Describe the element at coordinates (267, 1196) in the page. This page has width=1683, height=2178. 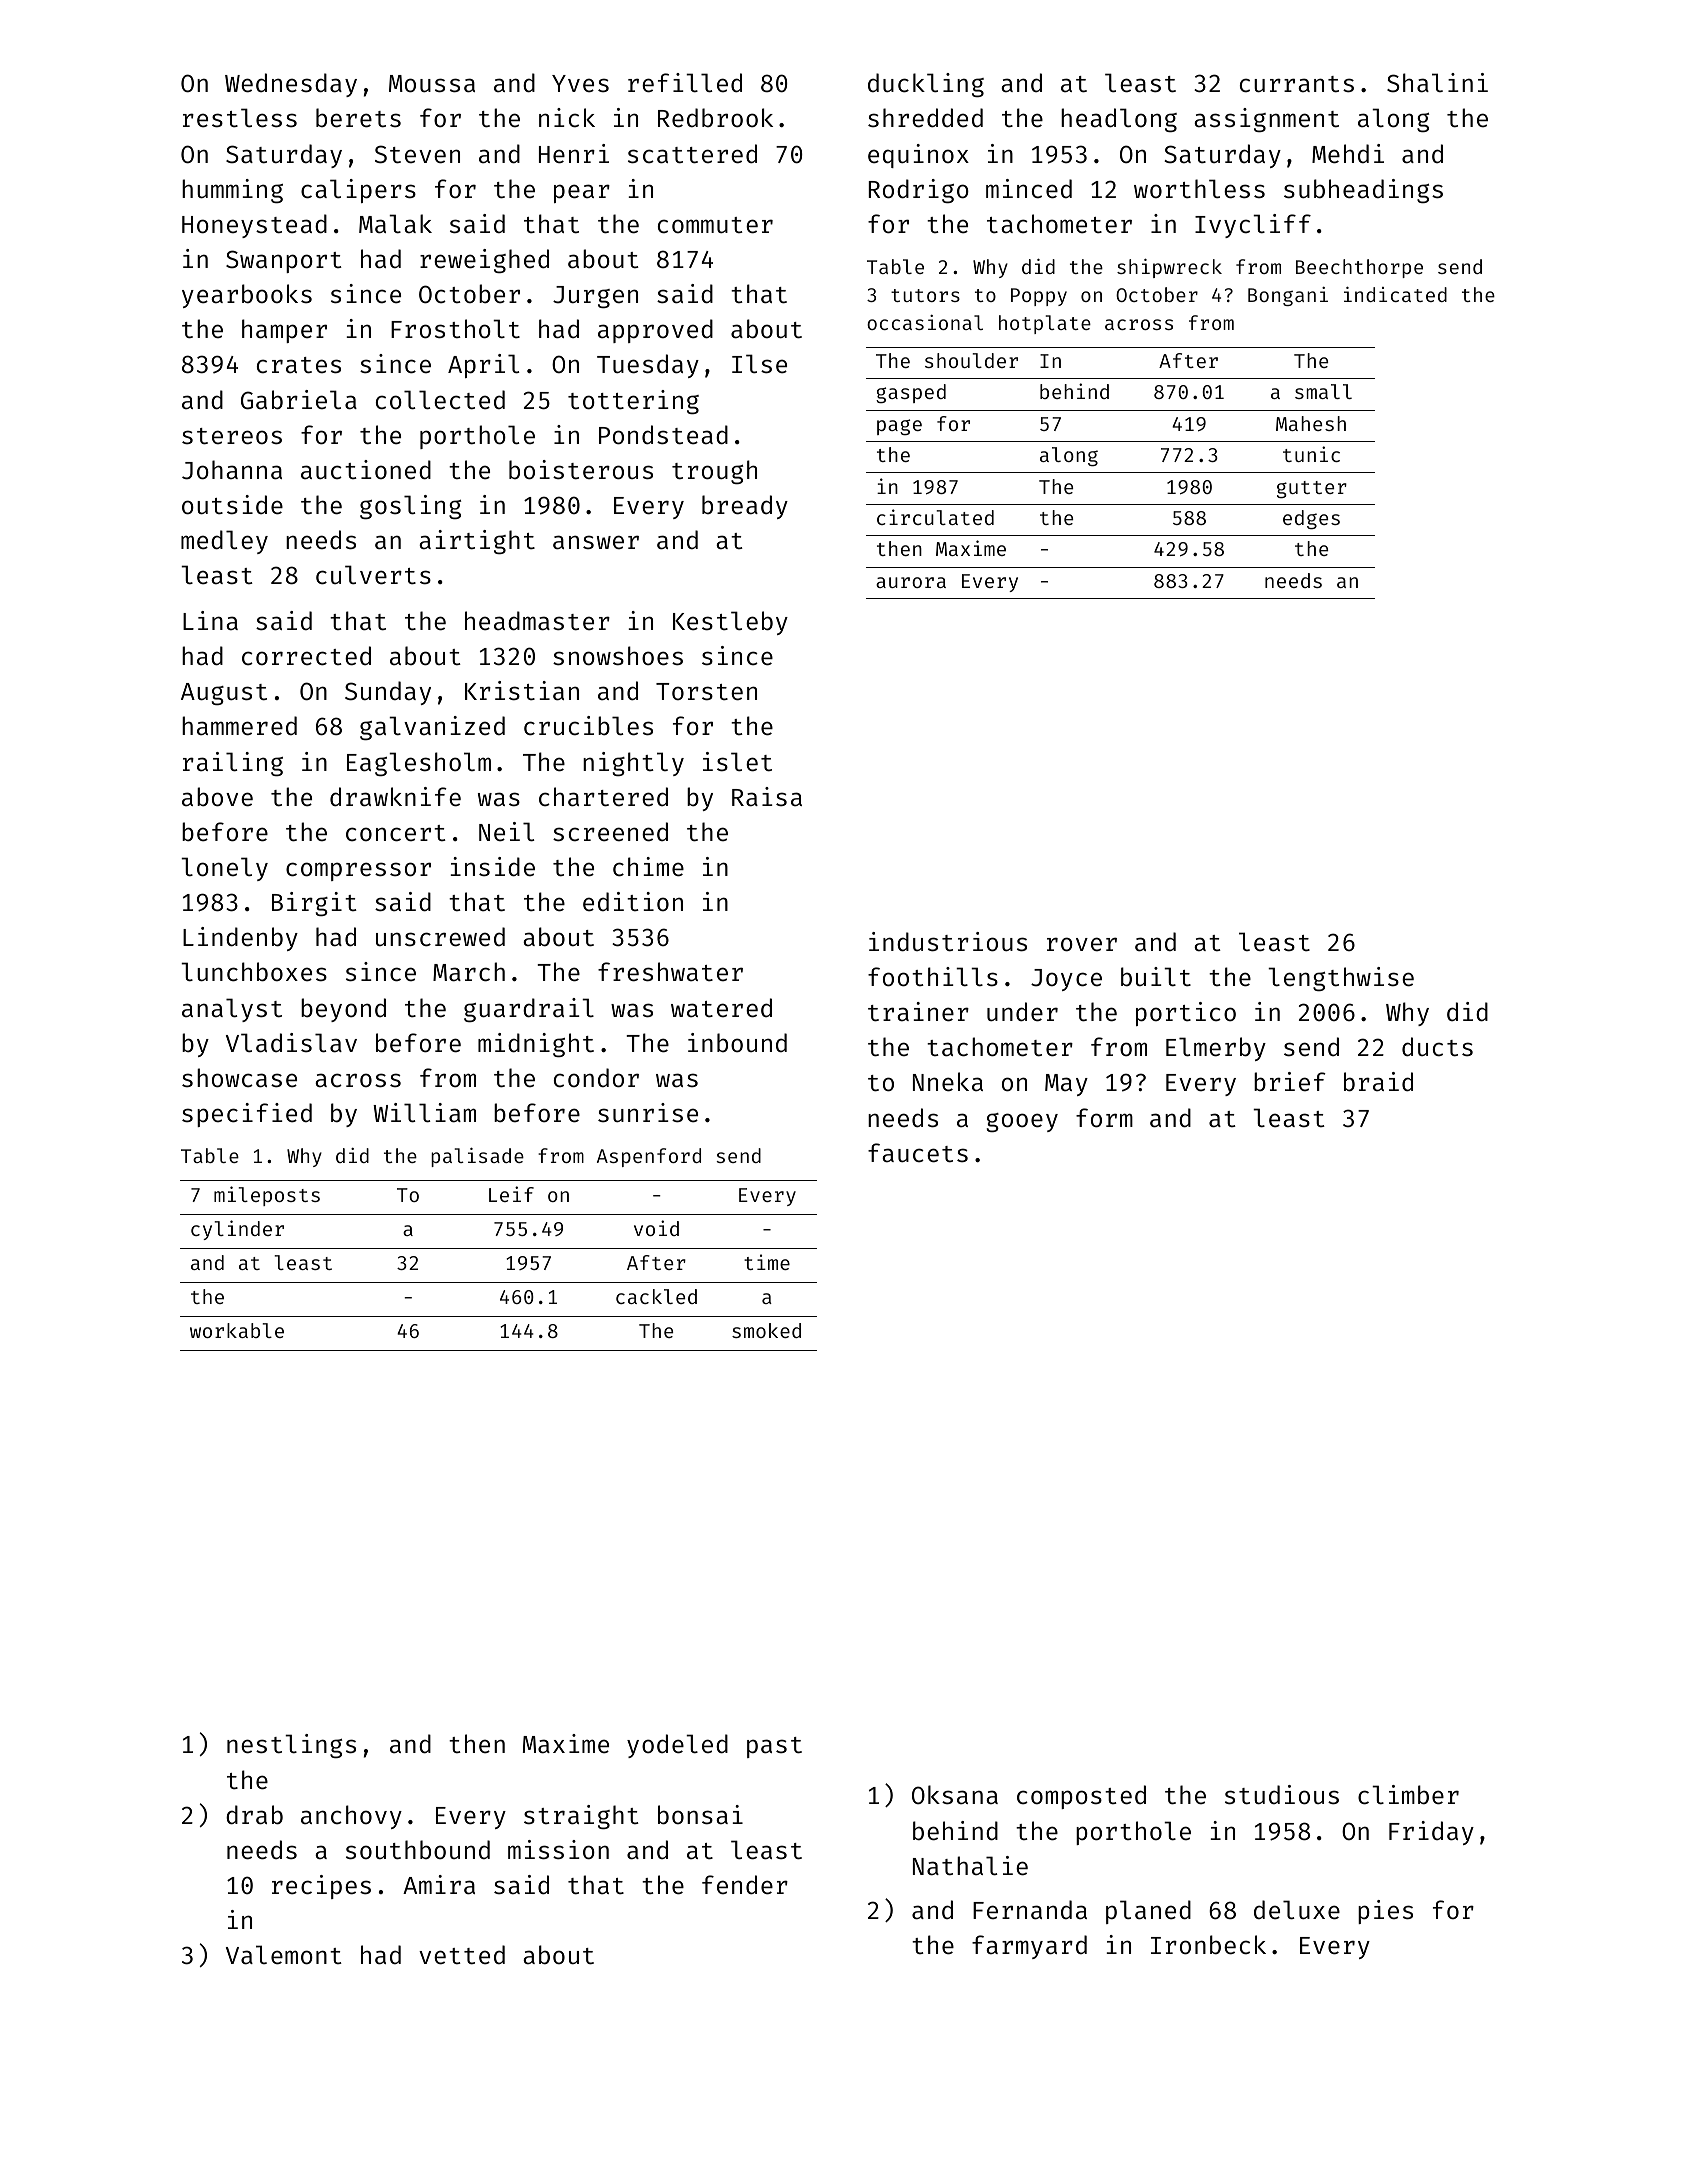
I see `mileposts` at that location.
